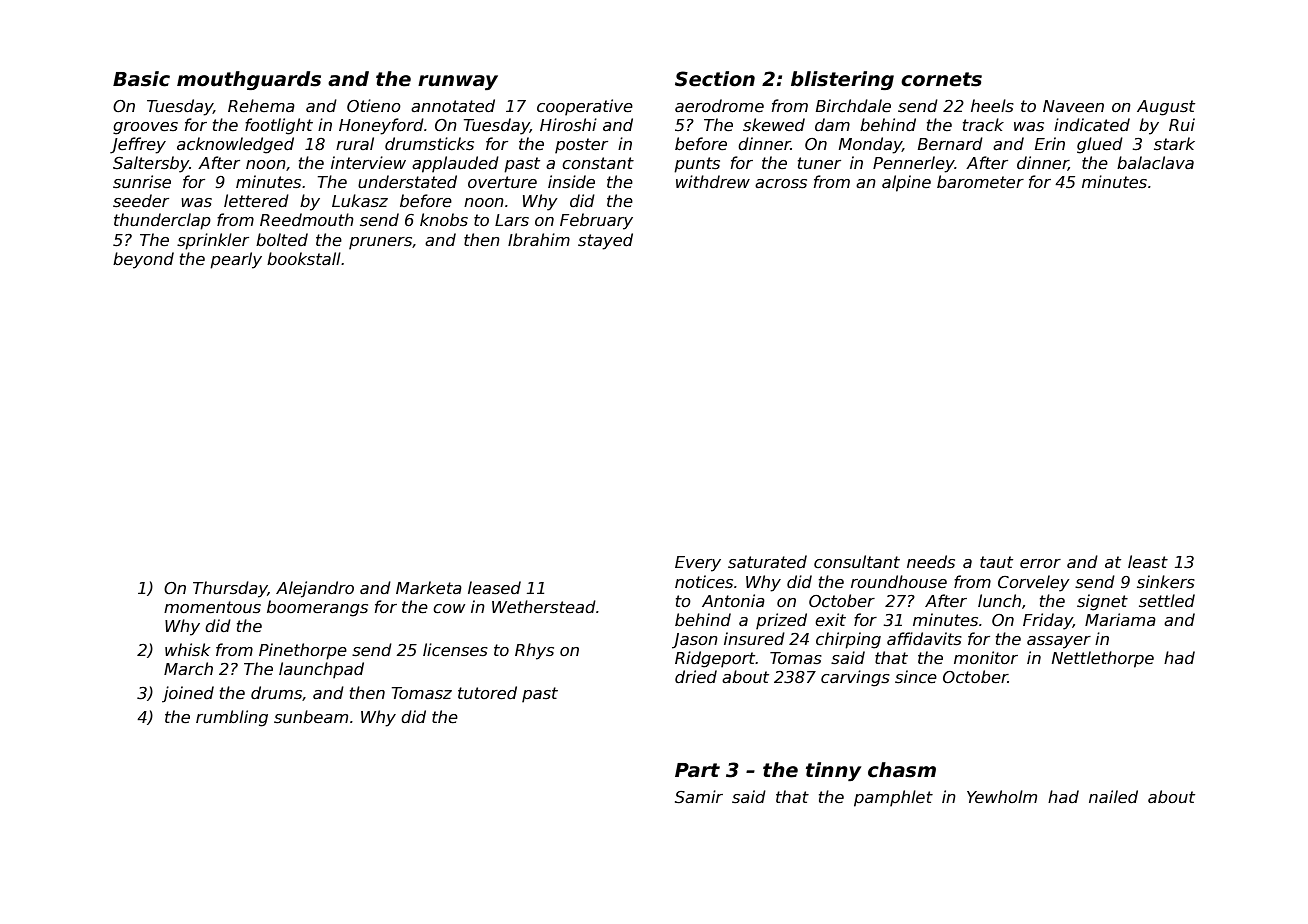 This document has height=924, width=1308. I want to click on Yewholm, so click(1002, 796).
